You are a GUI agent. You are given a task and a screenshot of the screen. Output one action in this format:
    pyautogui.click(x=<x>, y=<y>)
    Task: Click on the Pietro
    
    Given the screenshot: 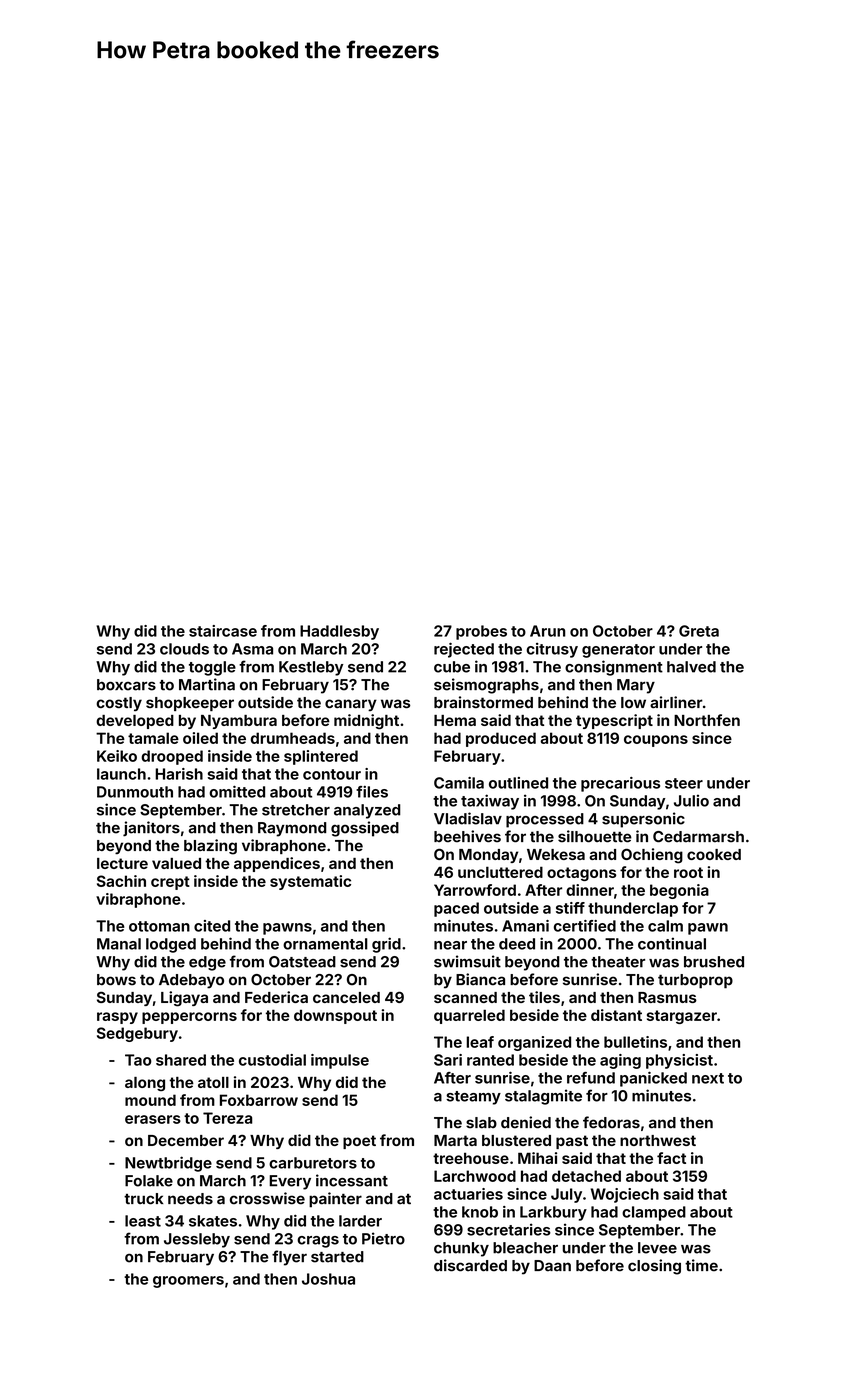 What is the action you would take?
    pyautogui.click(x=383, y=1238)
